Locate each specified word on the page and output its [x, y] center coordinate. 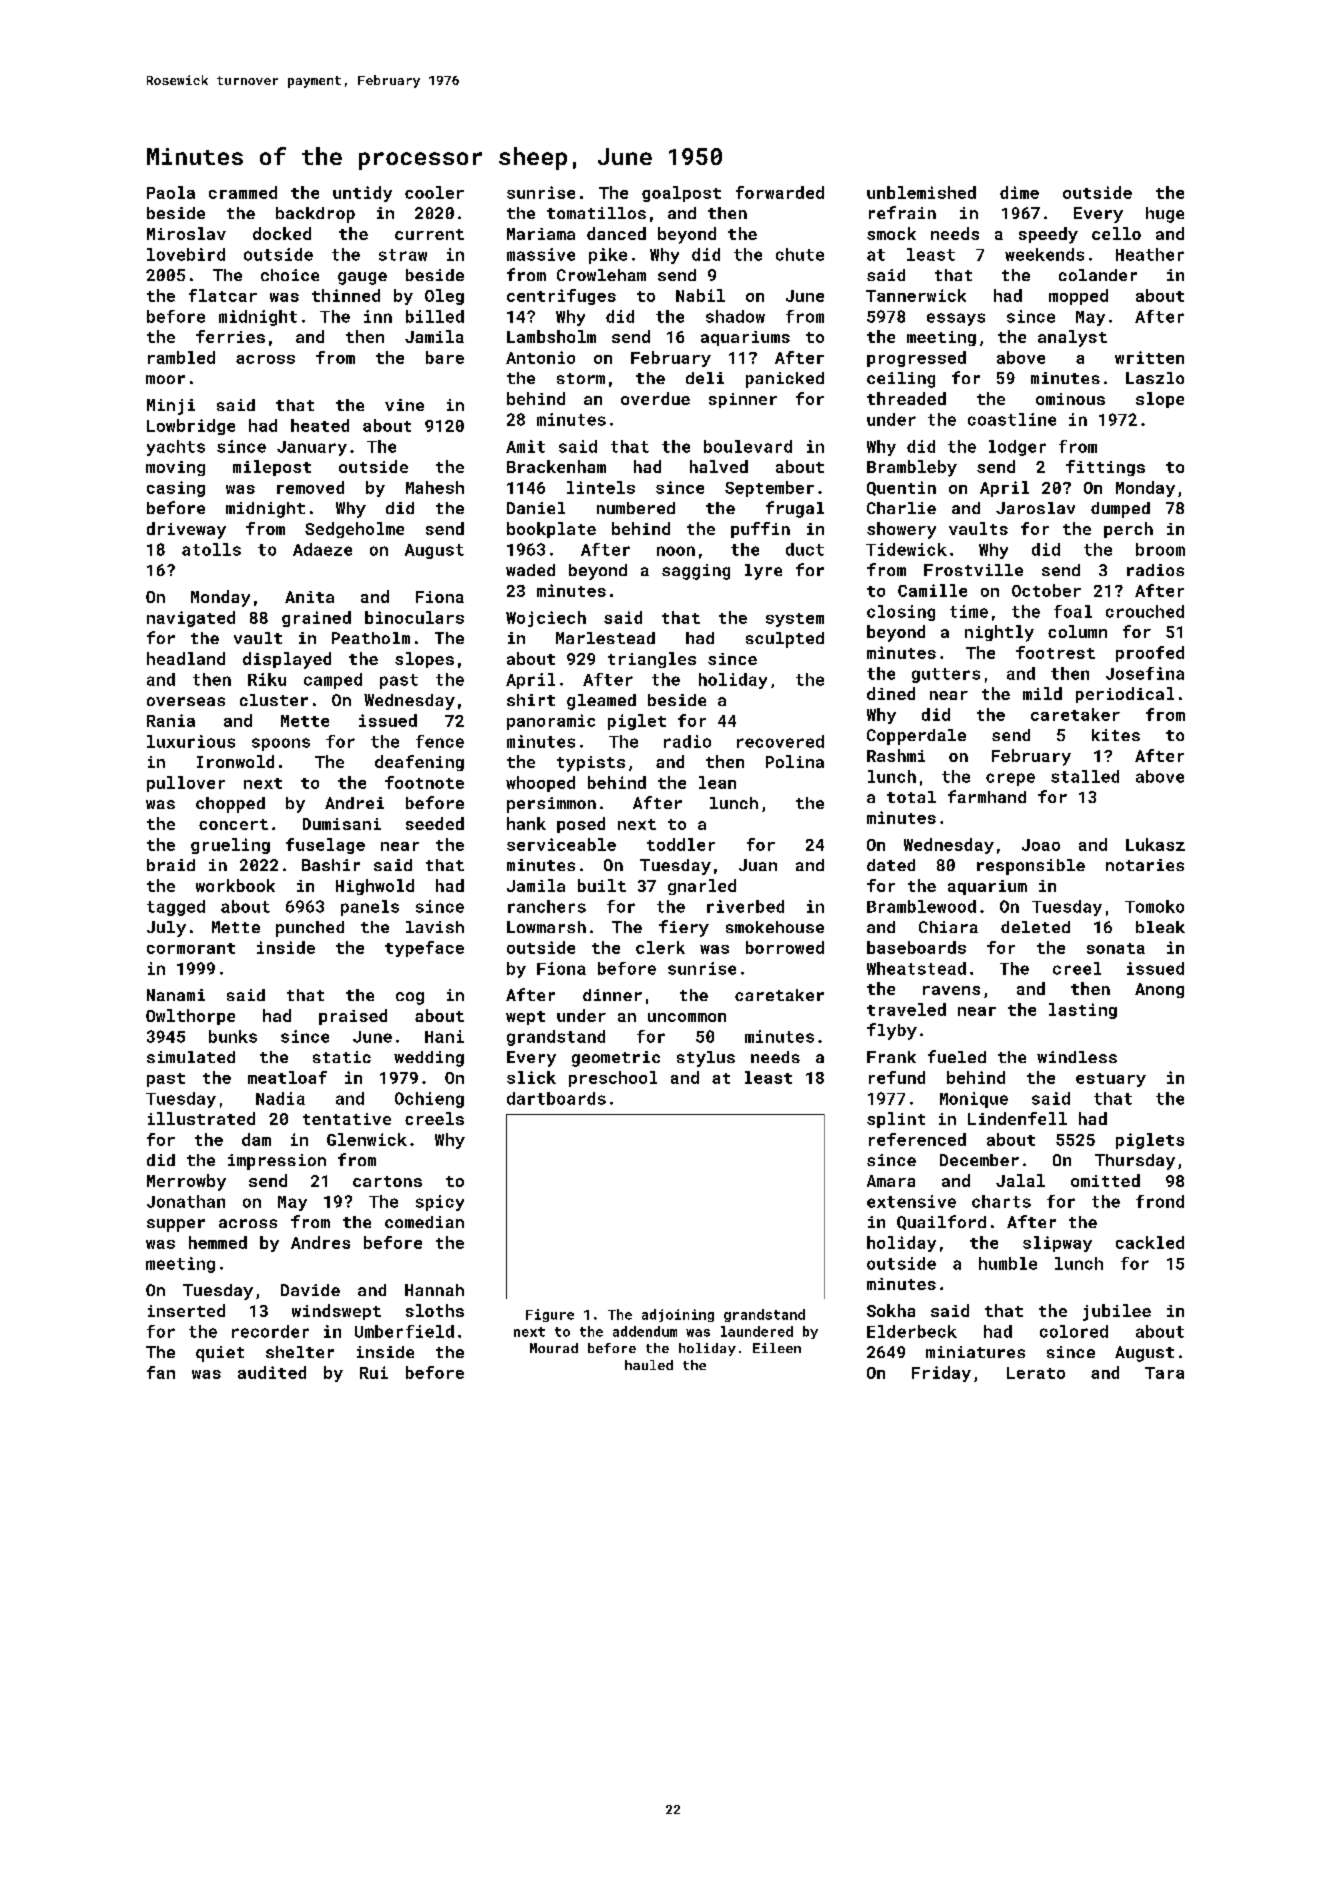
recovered [780, 741]
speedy [1048, 235]
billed [435, 316]
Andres [320, 1242]
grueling [230, 846]
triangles [652, 660]
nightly [999, 633]
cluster [274, 700]
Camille [932, 590]
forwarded [780, 192]
